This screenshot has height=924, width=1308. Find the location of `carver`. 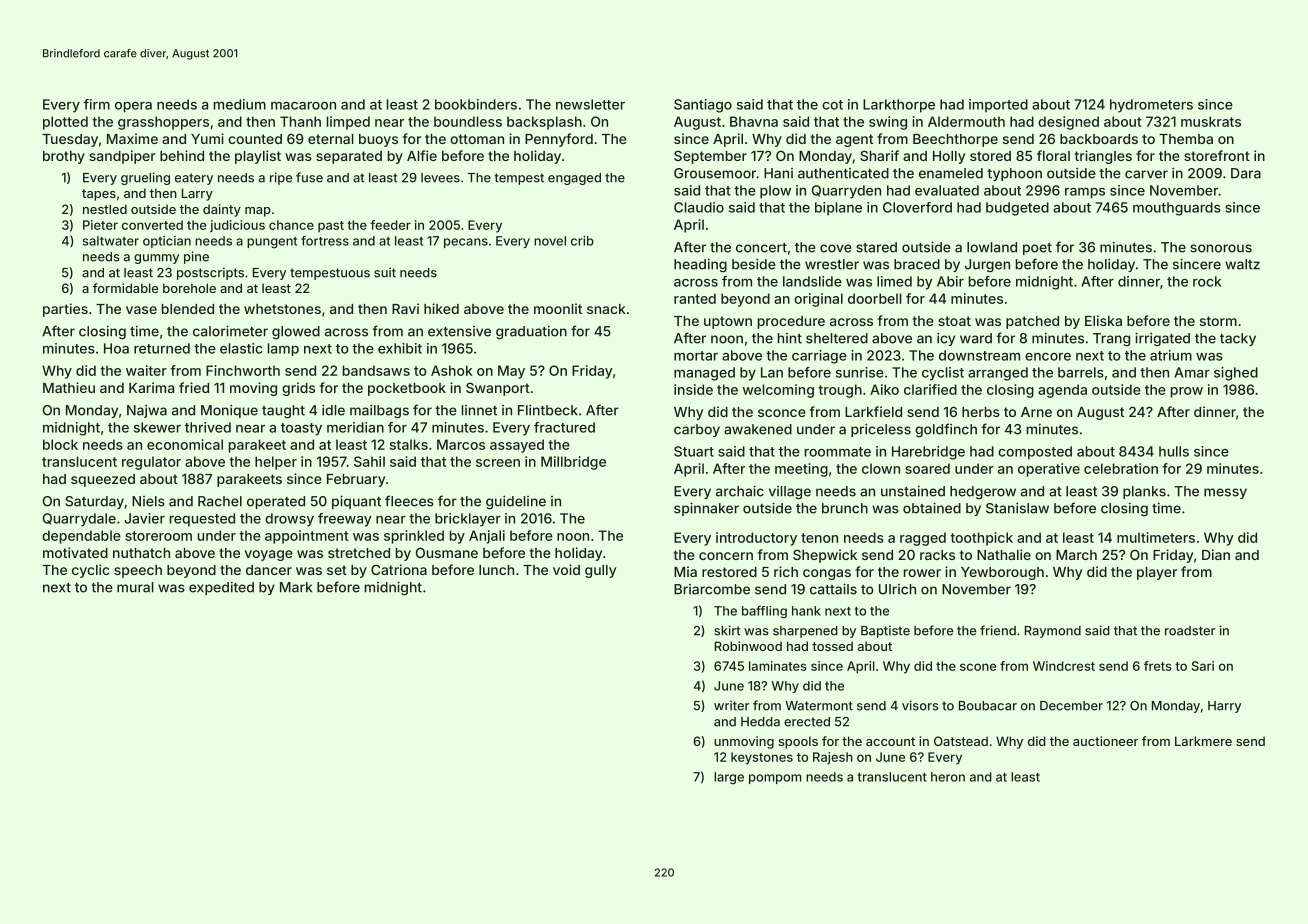

carver is located at coordinates (1146, 174).
